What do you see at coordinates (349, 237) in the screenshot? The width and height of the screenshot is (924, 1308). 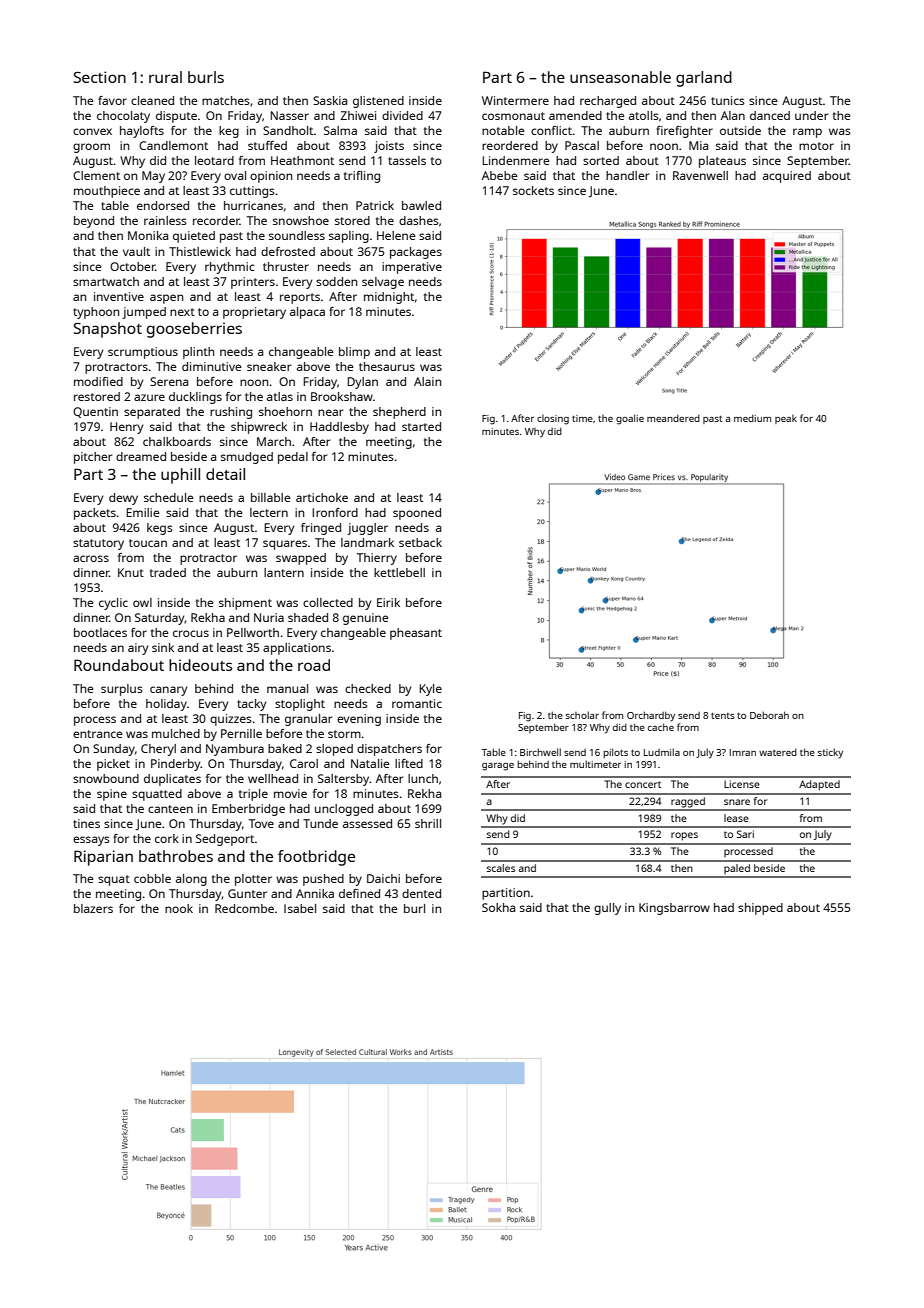 I see `sapling` at bounding box center [349, 237].
